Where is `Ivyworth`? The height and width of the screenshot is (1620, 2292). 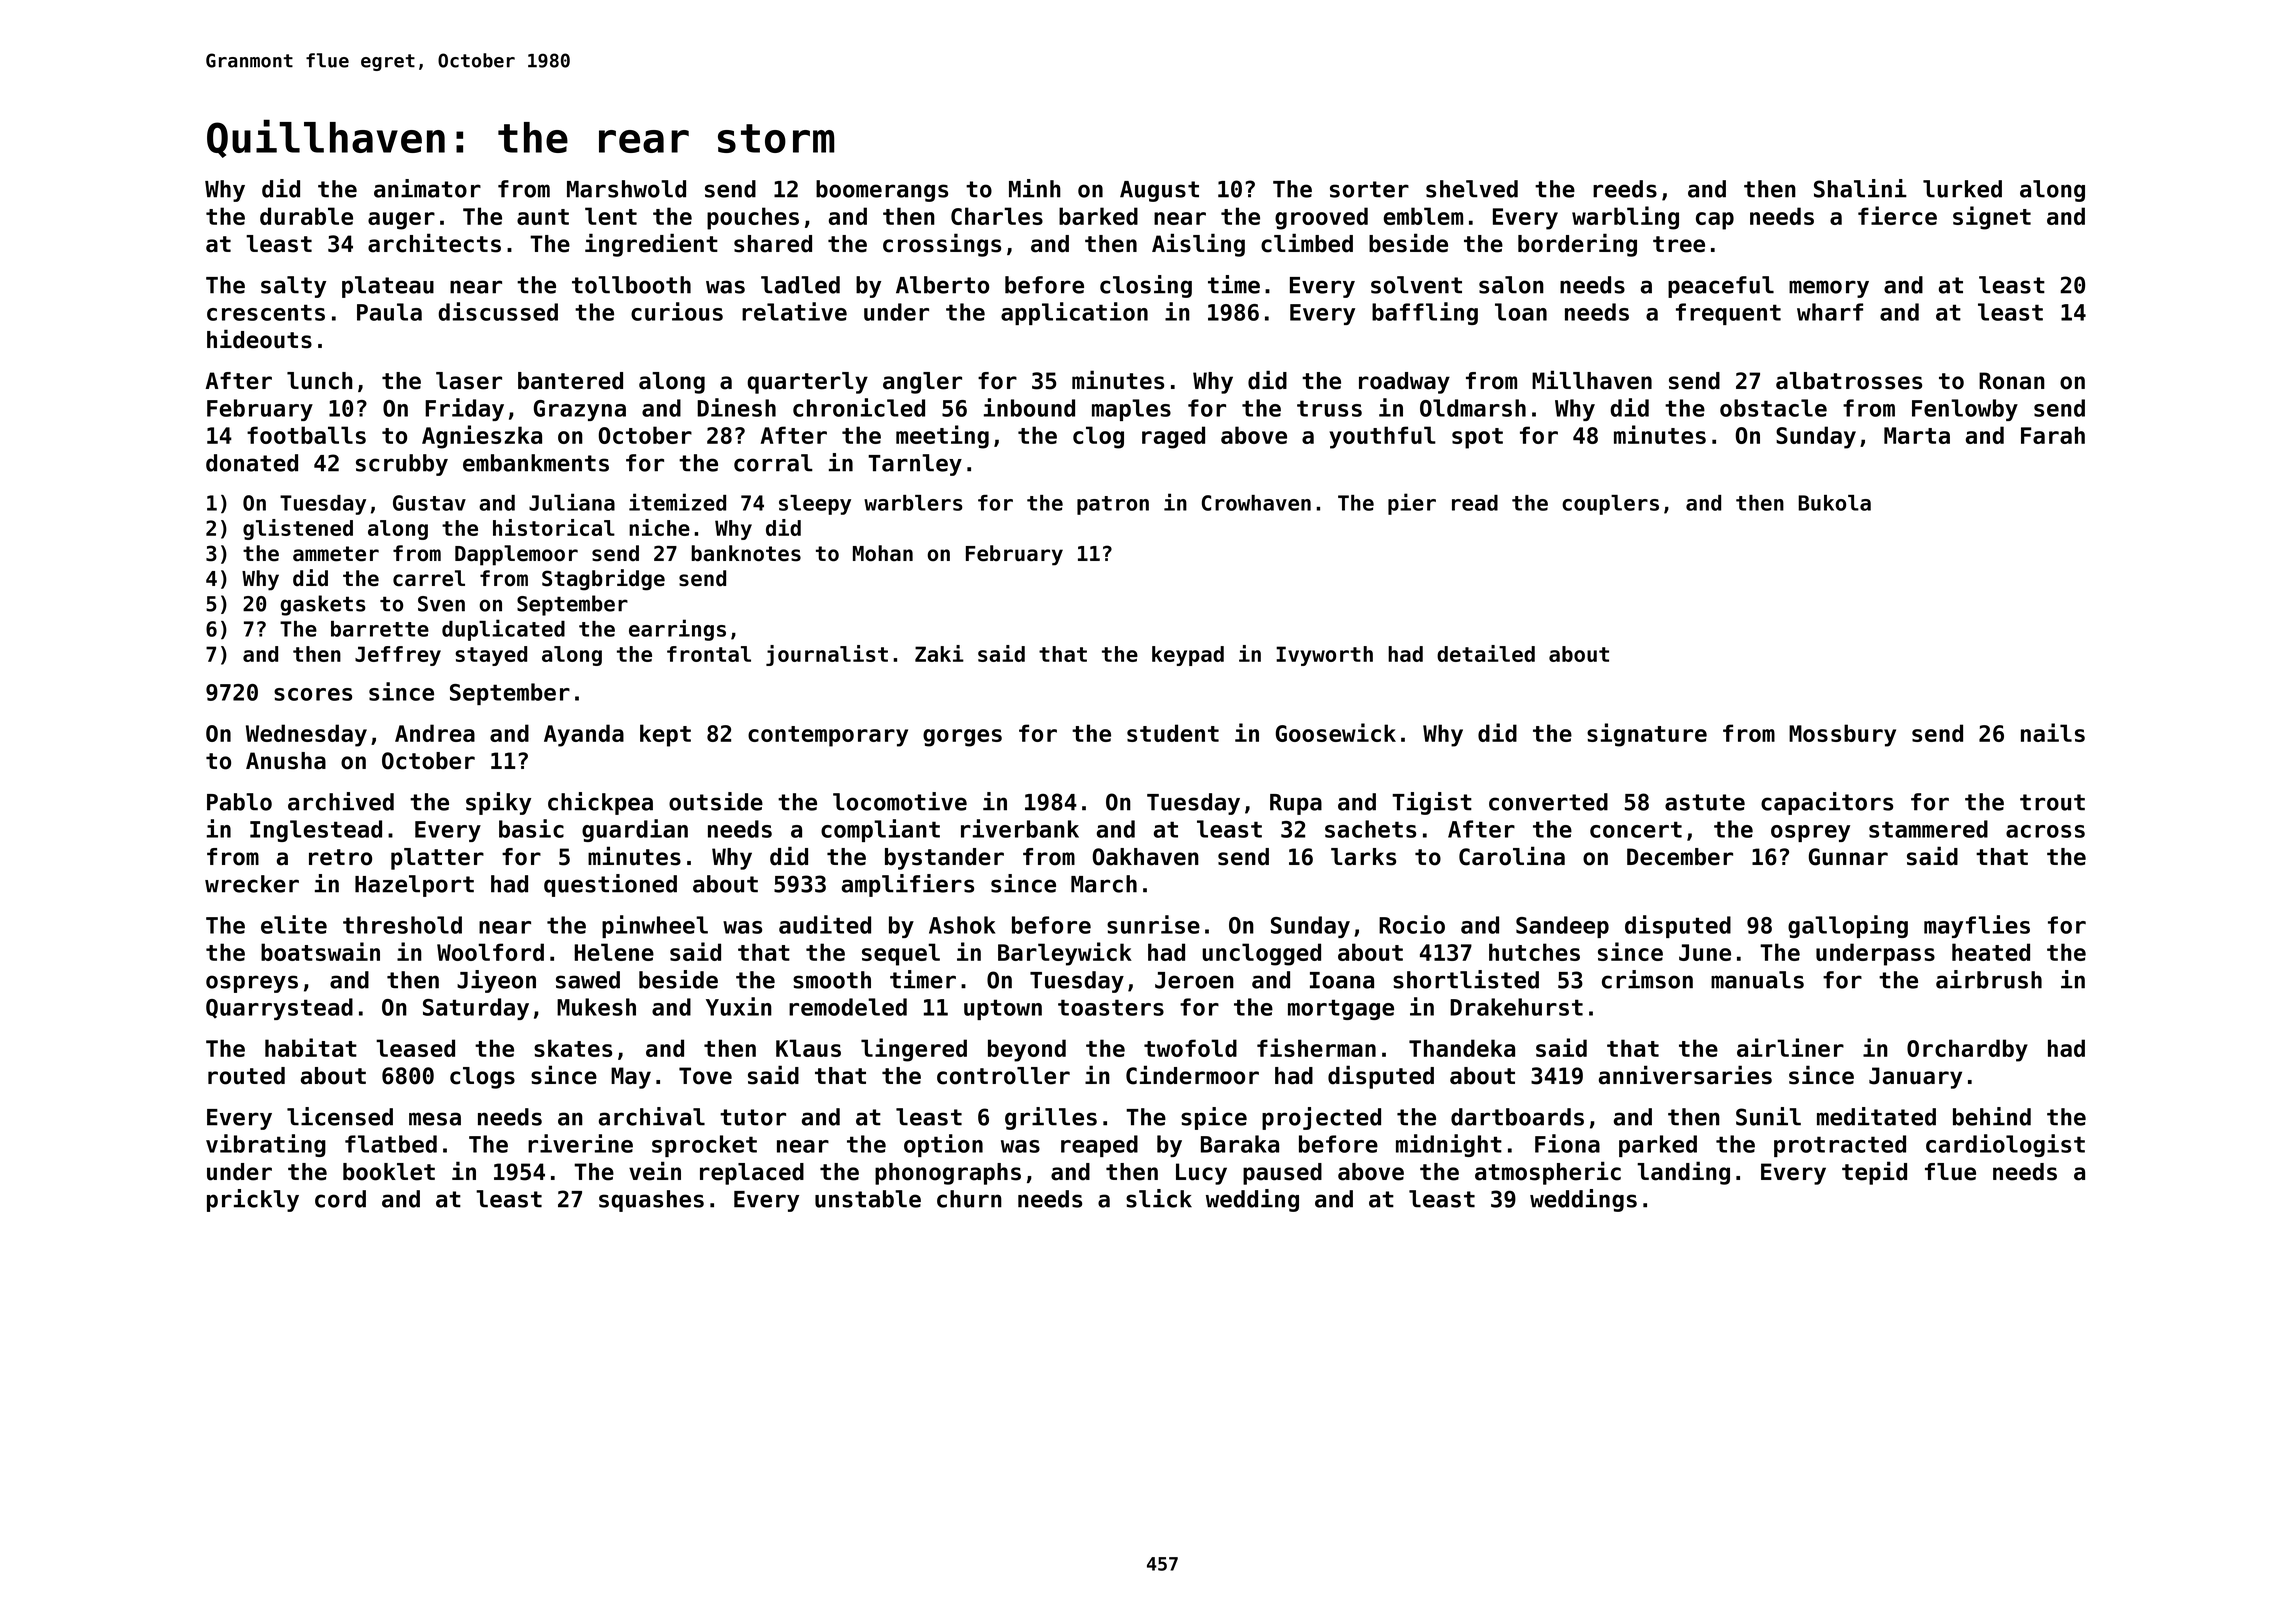
Ivyworth is located at coordinates (1324, 656).
